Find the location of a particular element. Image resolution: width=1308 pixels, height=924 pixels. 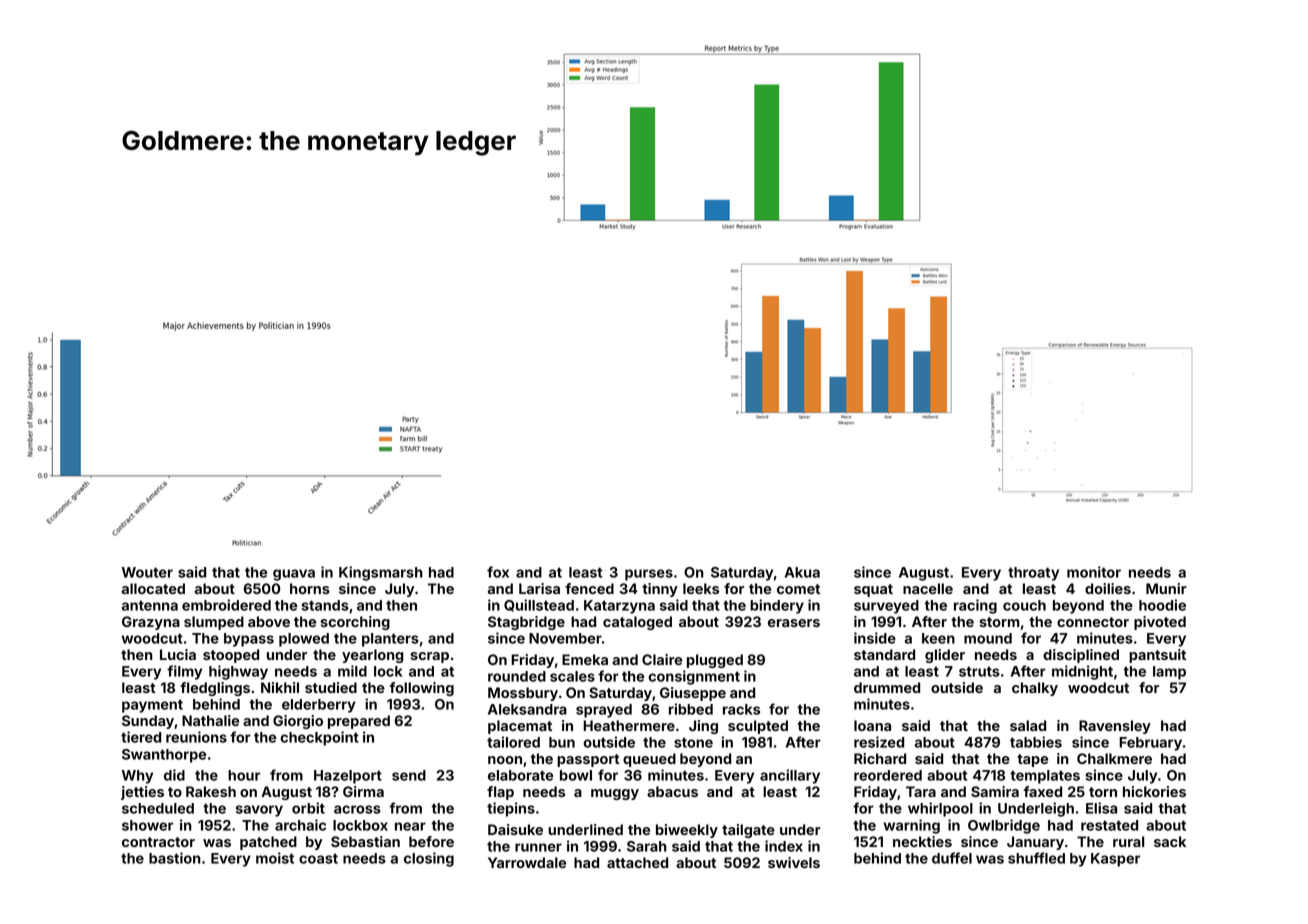

tailgate is located at coordinates (748, 831).
